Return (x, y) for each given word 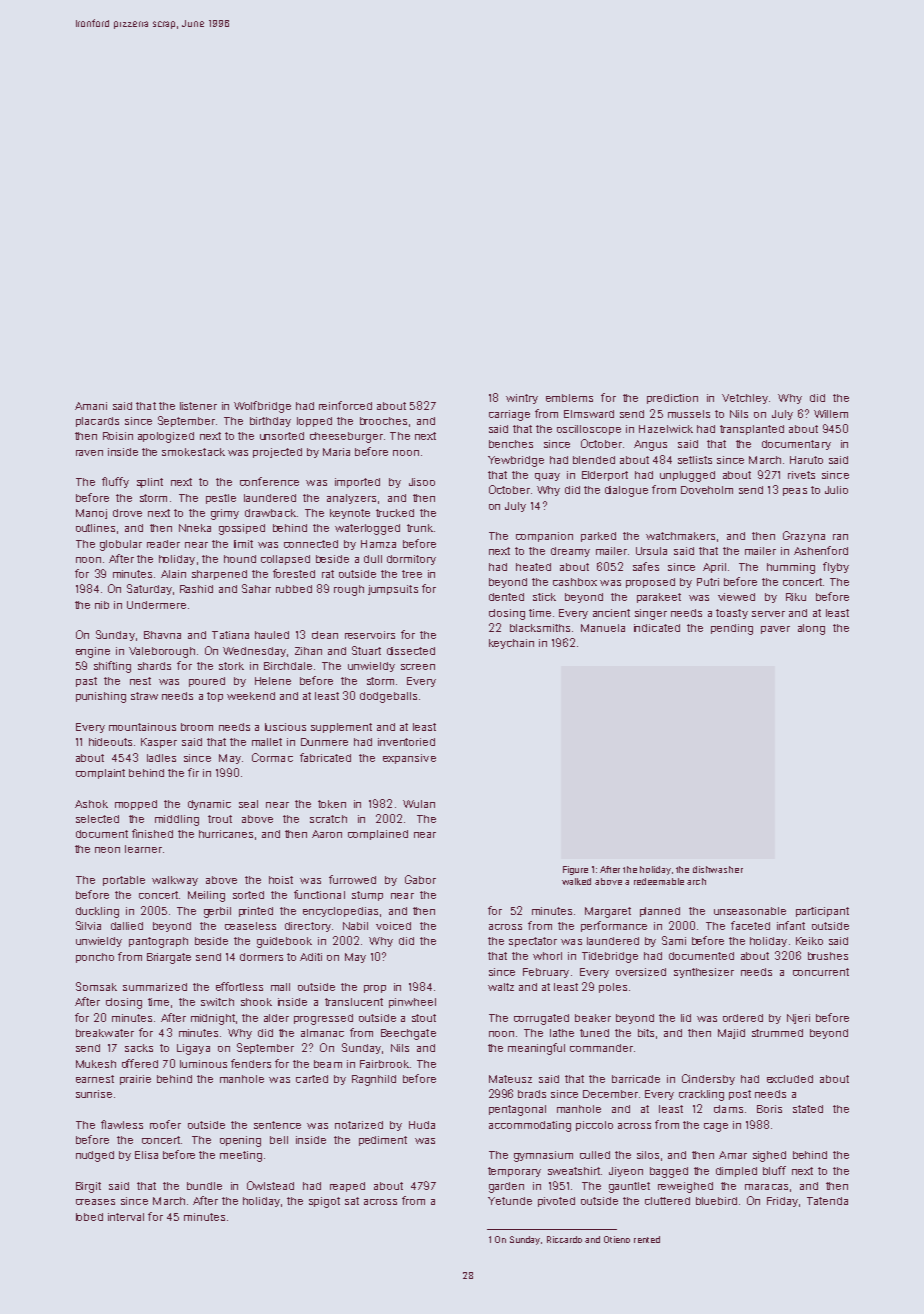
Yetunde (510, 1201)
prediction (672, 399)
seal (248, 804)
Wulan (419, 804)
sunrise (94, 1094)
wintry (522, 399)
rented (647, 1239)
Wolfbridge (262, 407)
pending (732, 629)
